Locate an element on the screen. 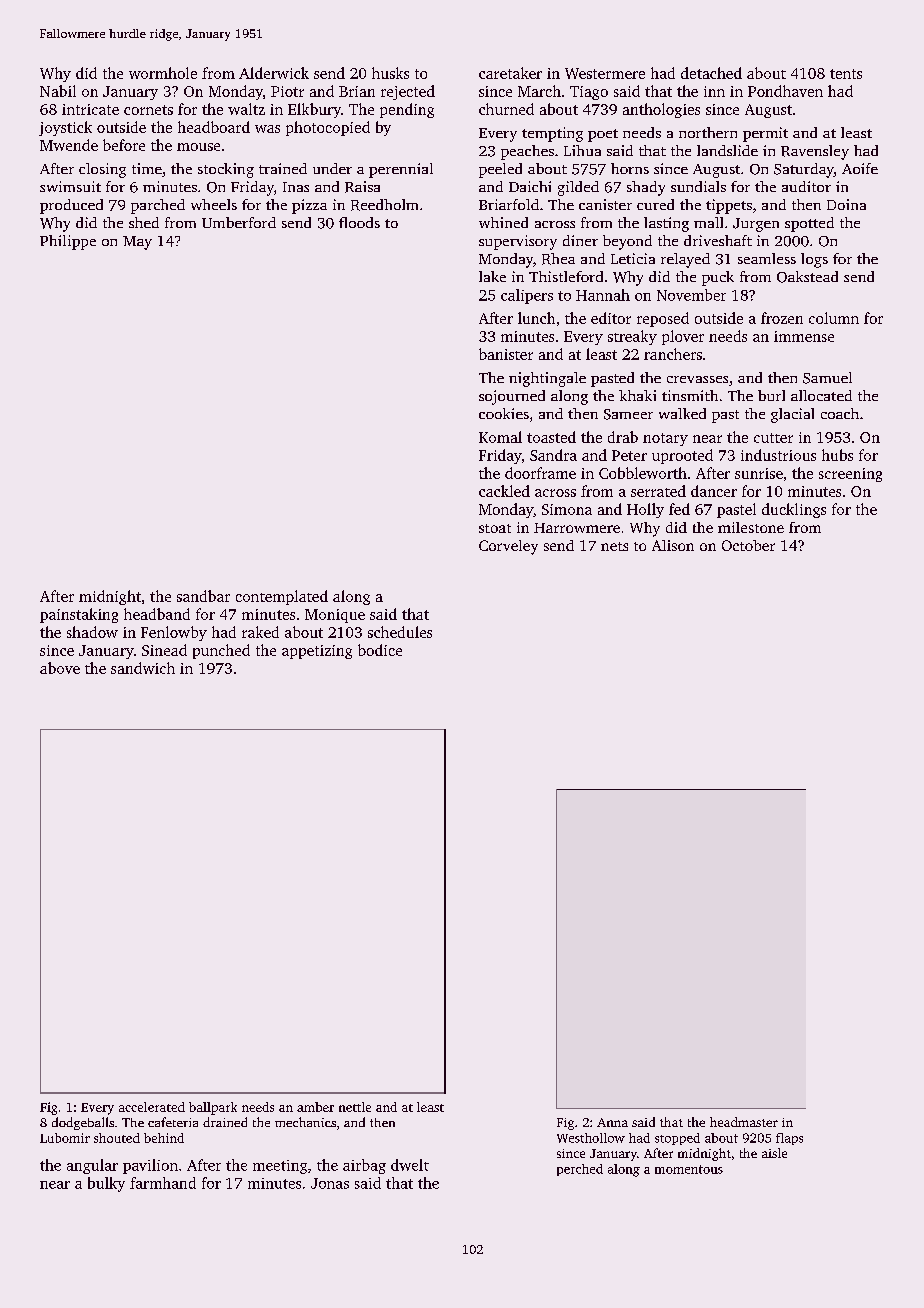 The width and height of the screenshot is (924, 1308). seamless is located at coordinates (767, 258).
